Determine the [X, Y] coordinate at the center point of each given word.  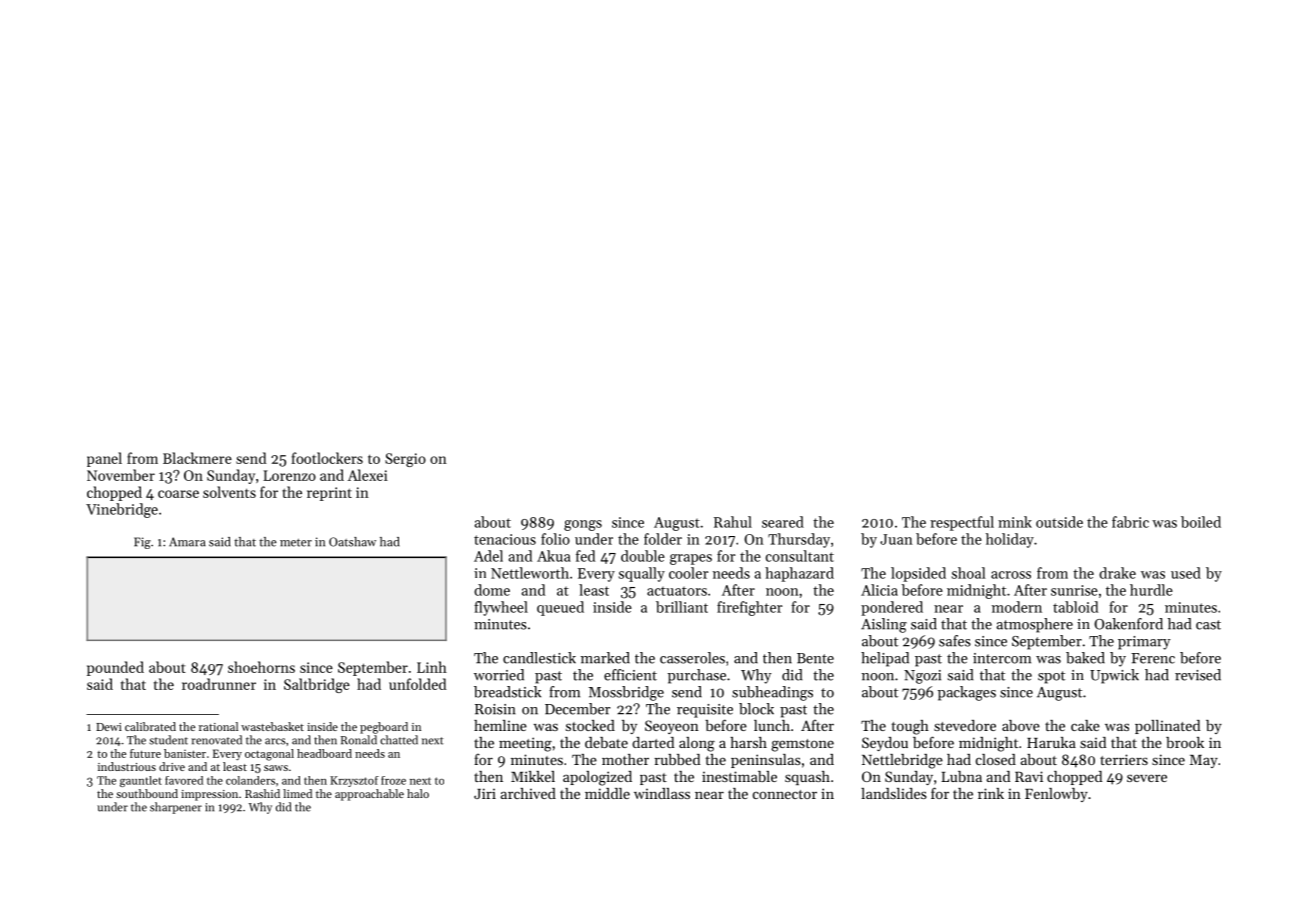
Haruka [1051, 742]
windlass [662, 793]
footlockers [327, 458]
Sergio [405, 460]
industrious [127, 766]
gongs [583, 525]
